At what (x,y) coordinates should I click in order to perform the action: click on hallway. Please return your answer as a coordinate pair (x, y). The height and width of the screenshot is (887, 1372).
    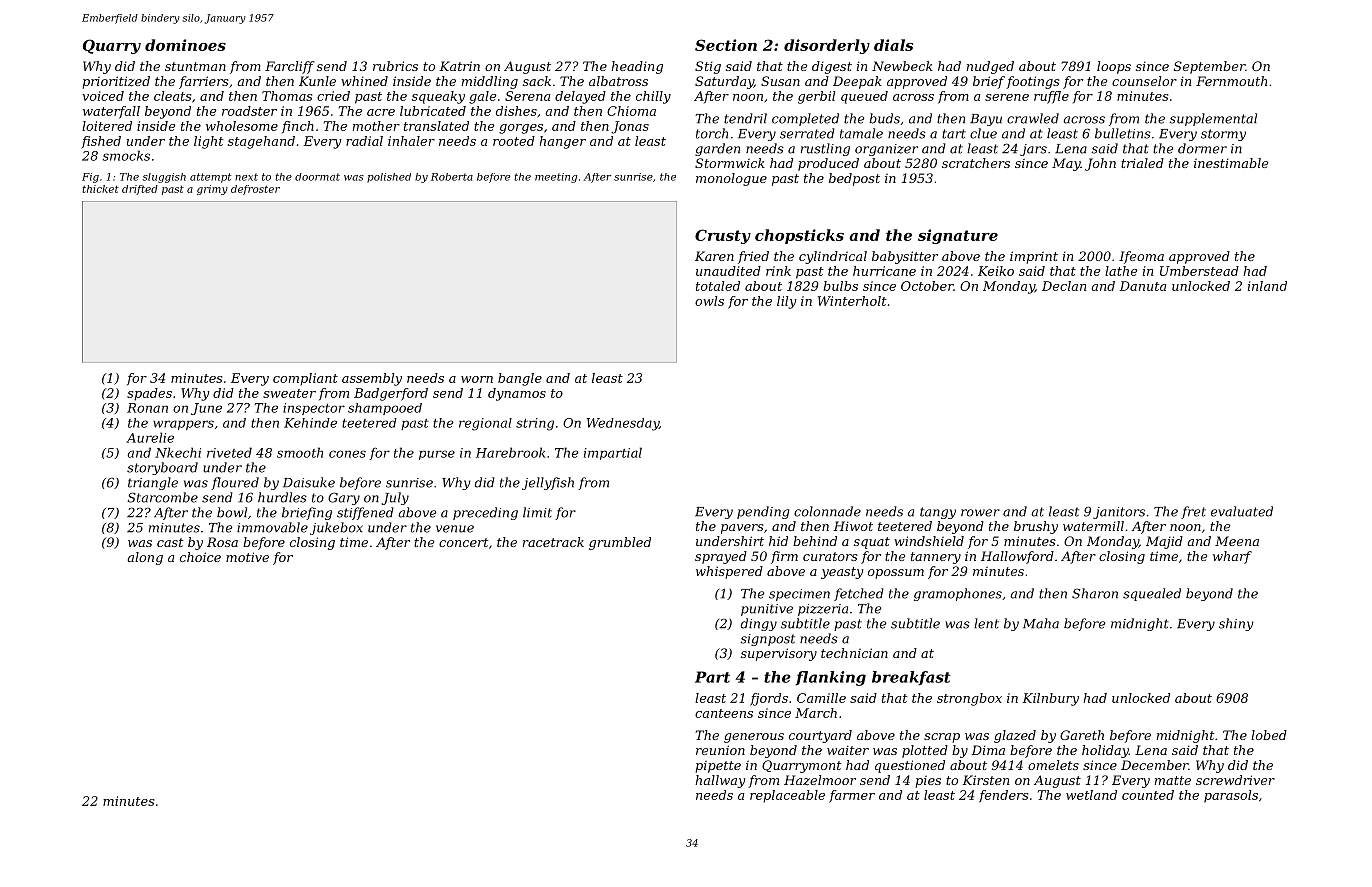
    Looking at the image, I should click on (720, 781).
